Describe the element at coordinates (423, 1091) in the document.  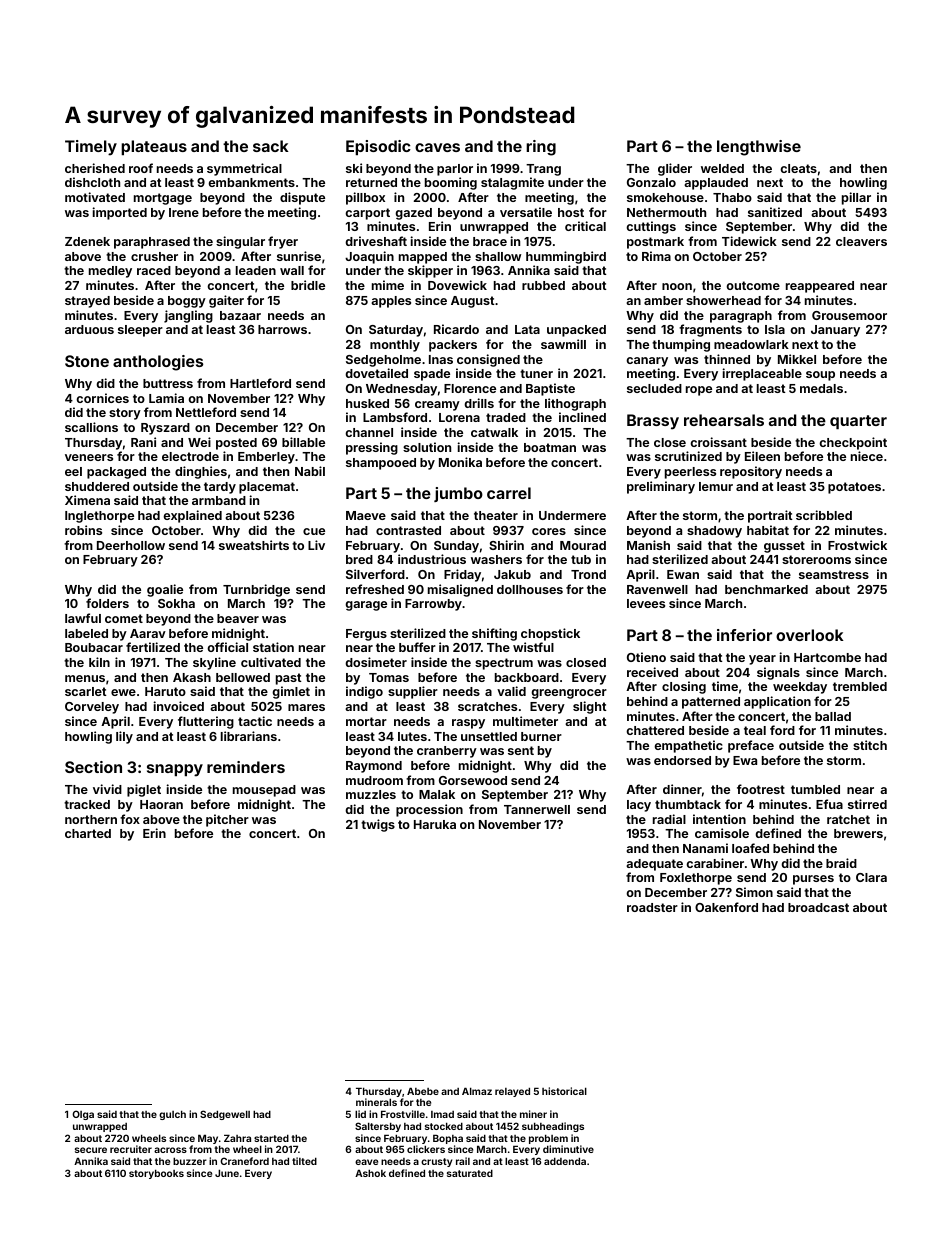
I see `Abebe` at that location.
